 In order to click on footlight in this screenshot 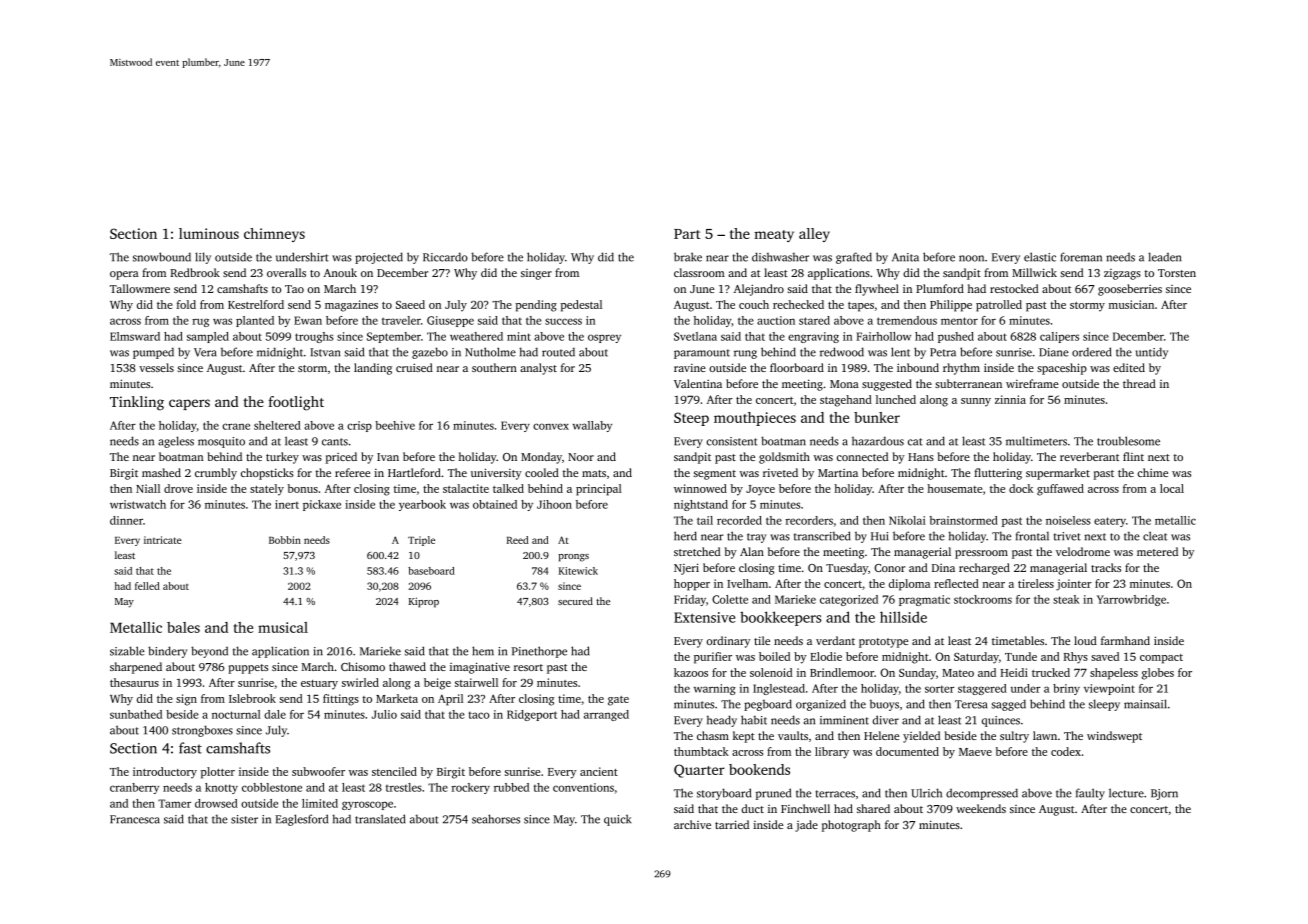, I will do `click(296, 403)`.
